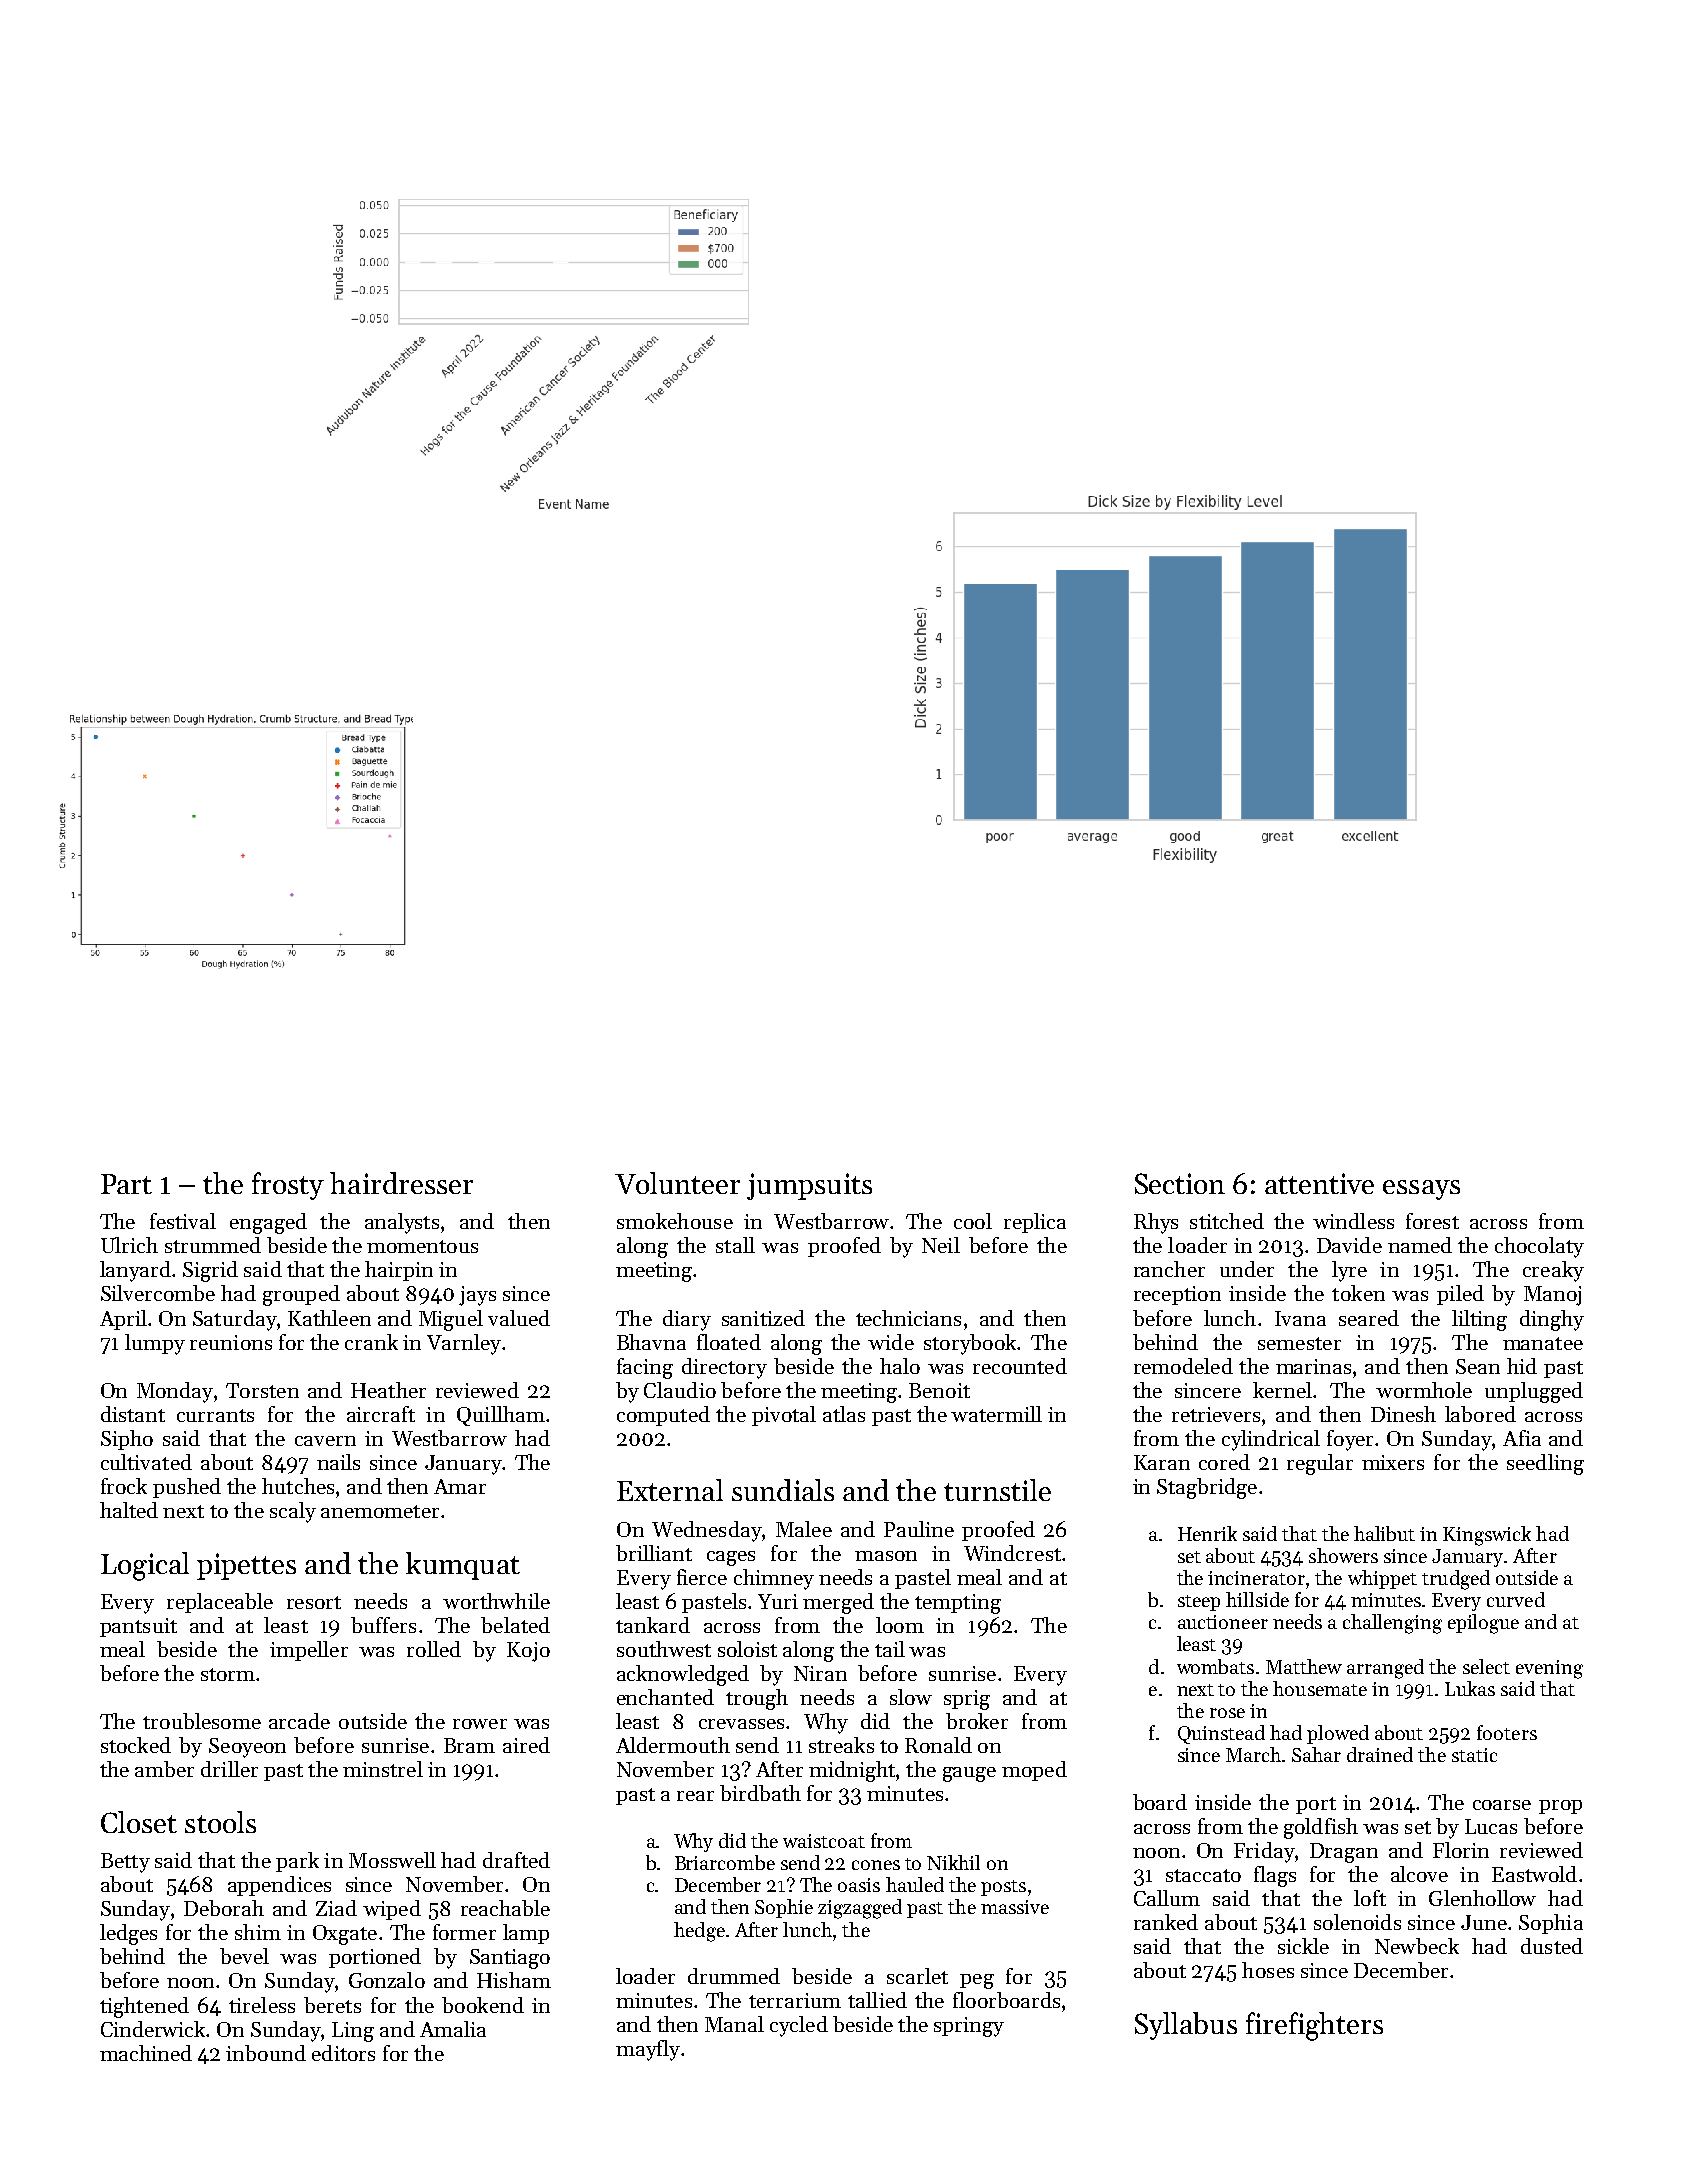 This page has height=2178, width=1683. What do you see at coordinates (288, 1186) in the page?
I see `frosty` at bounding box center [288, 1186].
